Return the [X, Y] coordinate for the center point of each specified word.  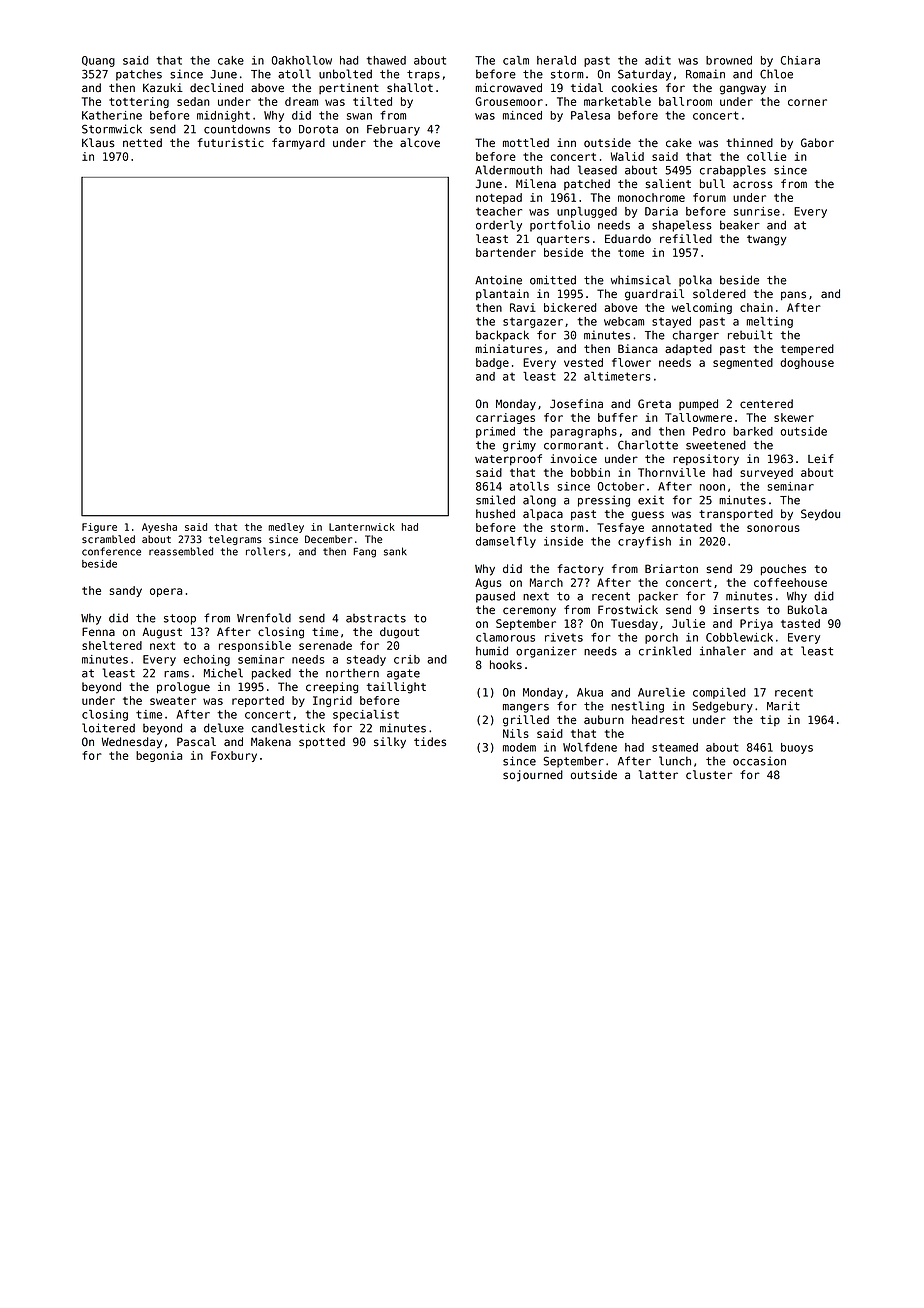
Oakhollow [302, 60]
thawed [386, 60]
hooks [506, 664]
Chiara [800, 60]
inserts [736, 610]
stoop [180, 619]
